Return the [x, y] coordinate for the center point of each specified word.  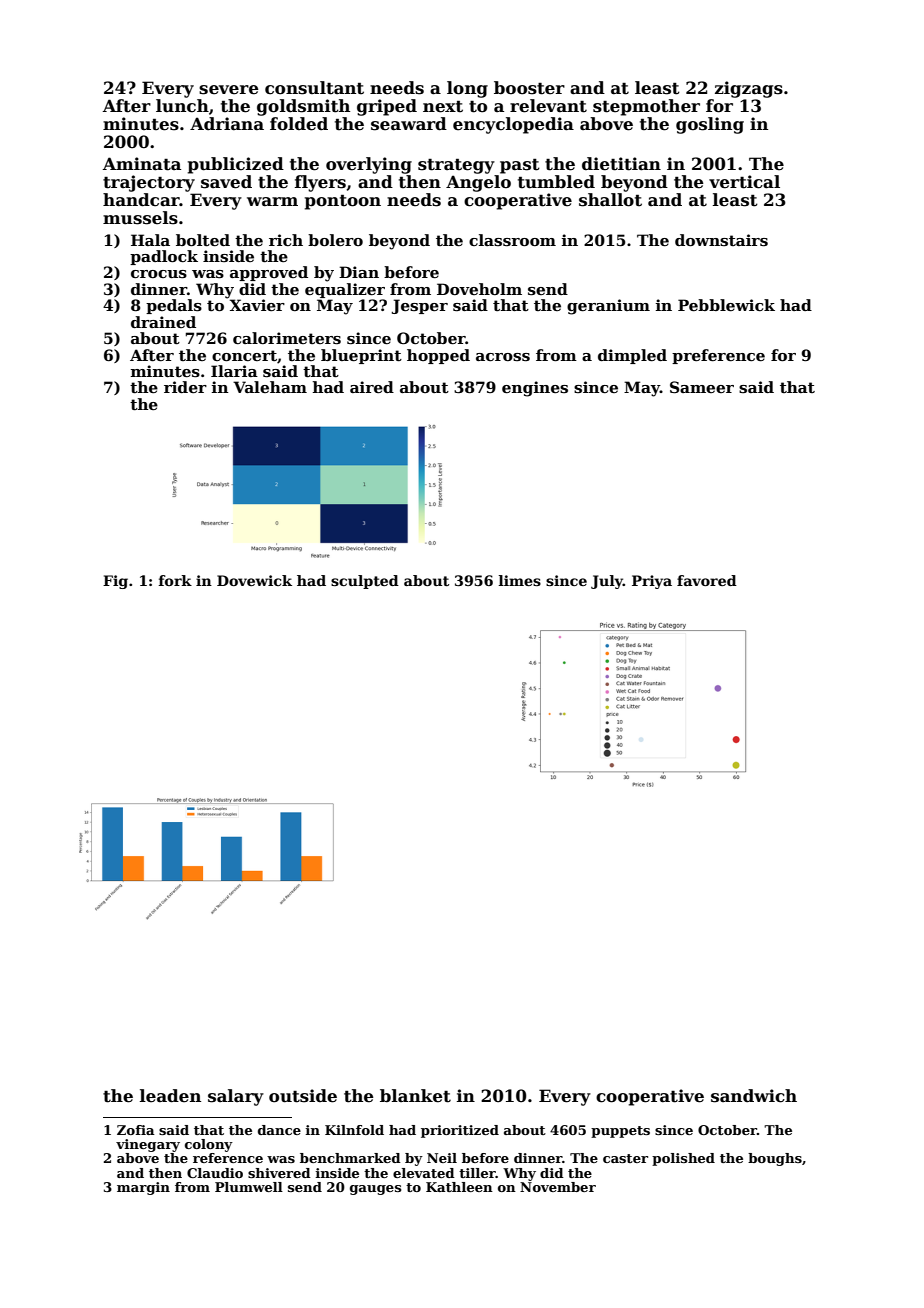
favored [707, 580]
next [443, 106]
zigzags [749, 89]
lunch [182, 106]
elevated [424, 1173]
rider [185, 387]
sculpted [365, 582]
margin [143, 1188]
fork [175, 580]
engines [535, 389]
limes [520, 580]
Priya [652, 582]
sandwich [754, 1096]
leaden [170, 1096]
